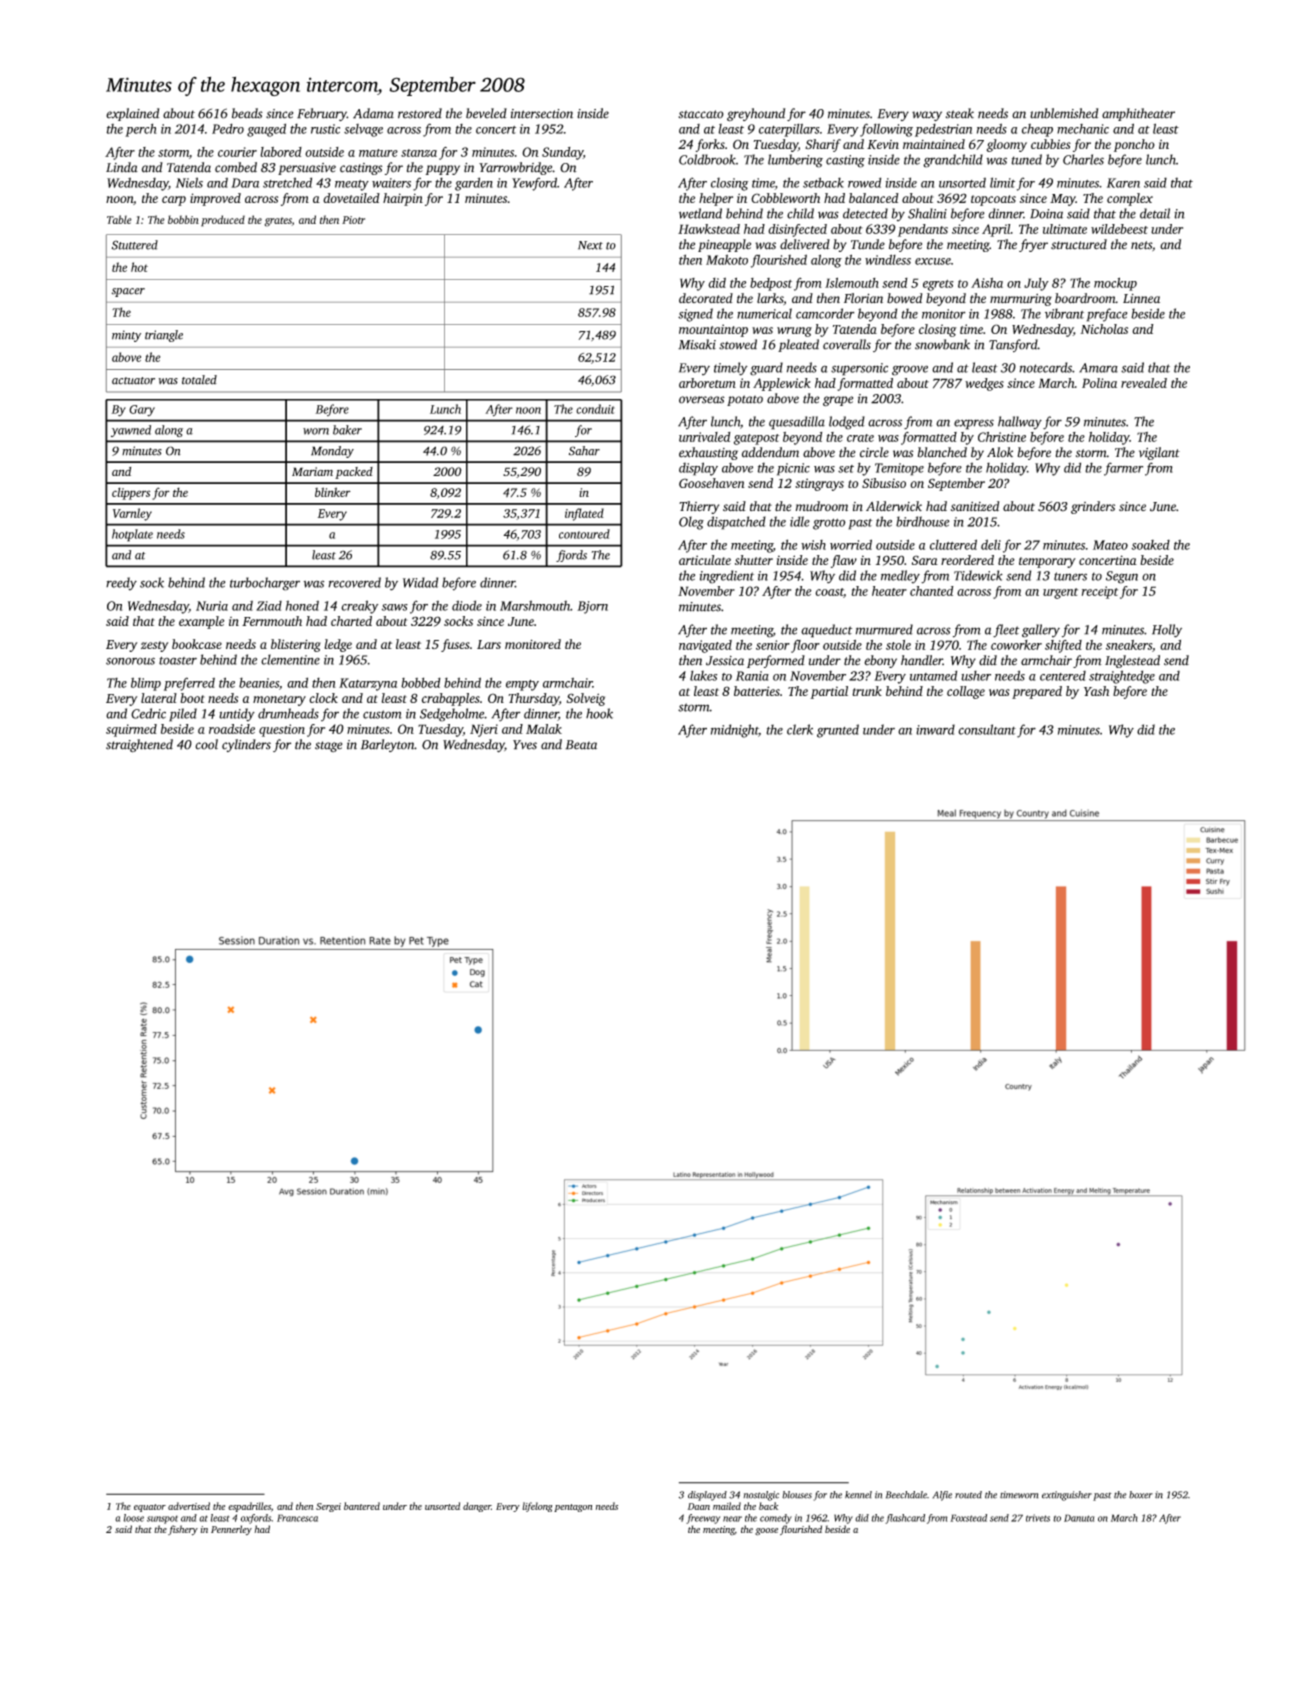 The width and height of the screenshot is (1300, 1683). What do you see at coordinates (595, 409) in the screenshot?
I see `conduit` at bounding box center [595, 409].
